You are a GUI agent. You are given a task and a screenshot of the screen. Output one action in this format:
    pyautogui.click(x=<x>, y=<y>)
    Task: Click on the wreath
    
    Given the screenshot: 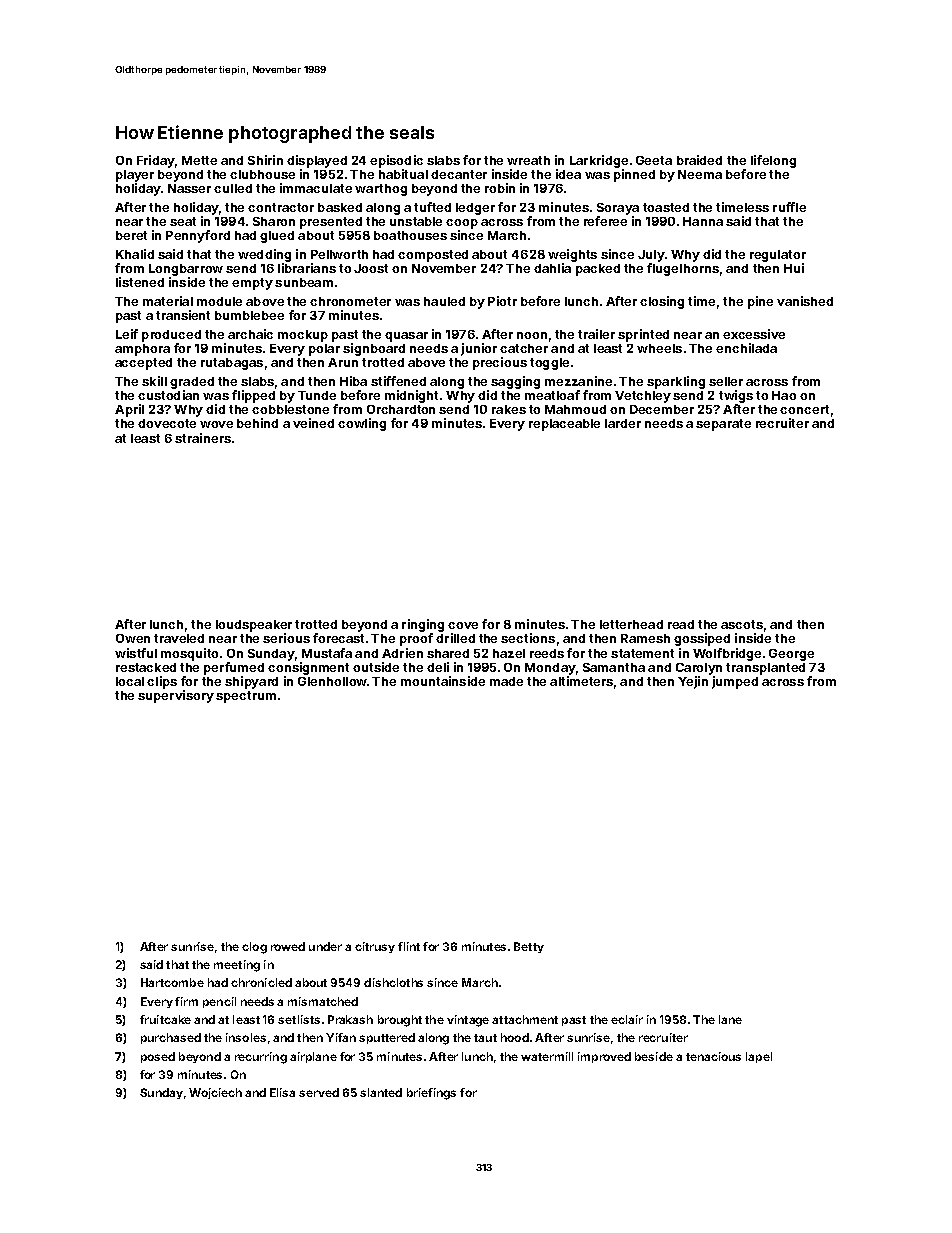 What is the action you would take?
    pyautogui.click(x=528, y=160)
